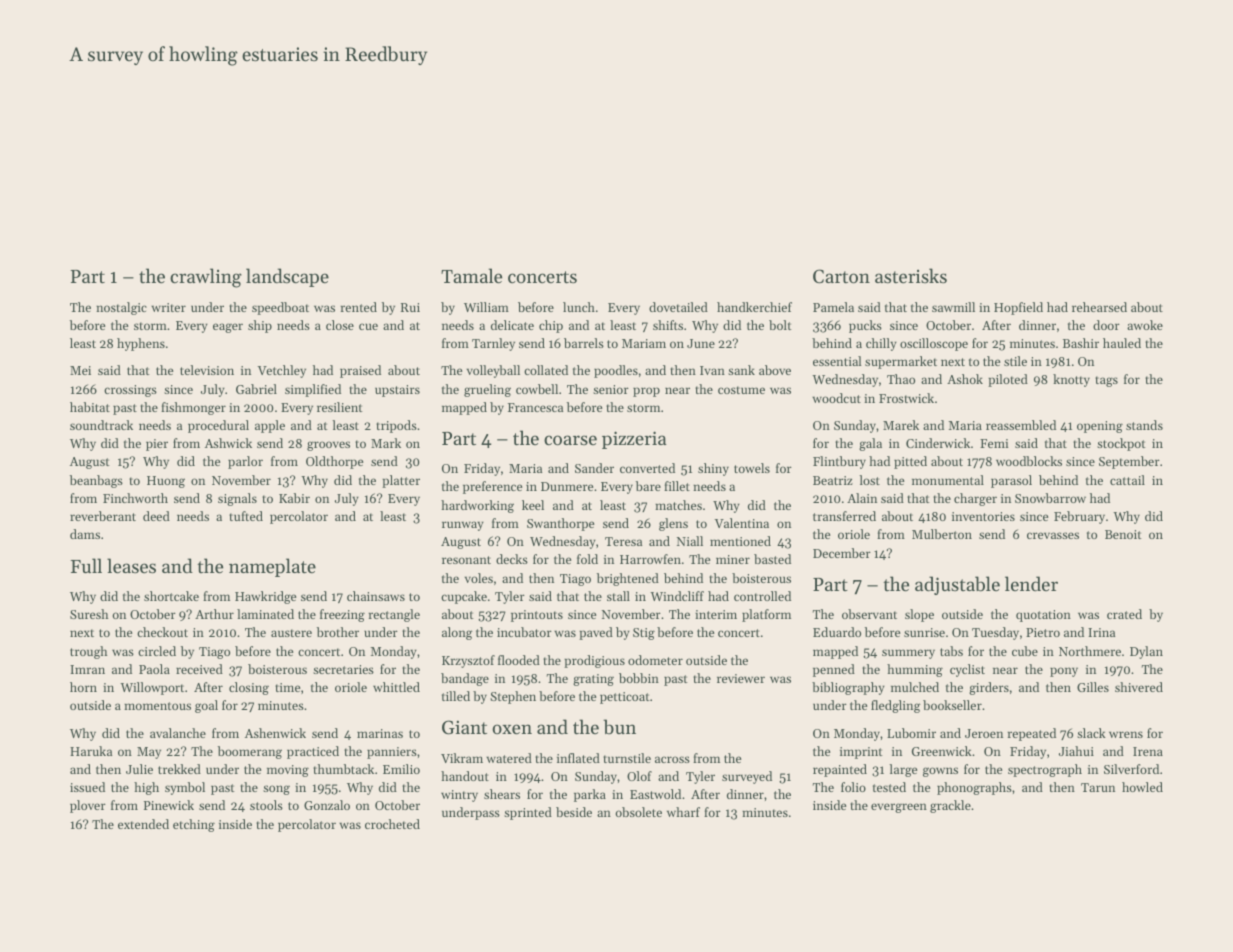 The image size is (1233, 952). Describe the element at coordinates (942, 534) in the document. I see `Mulberton` at that location.
